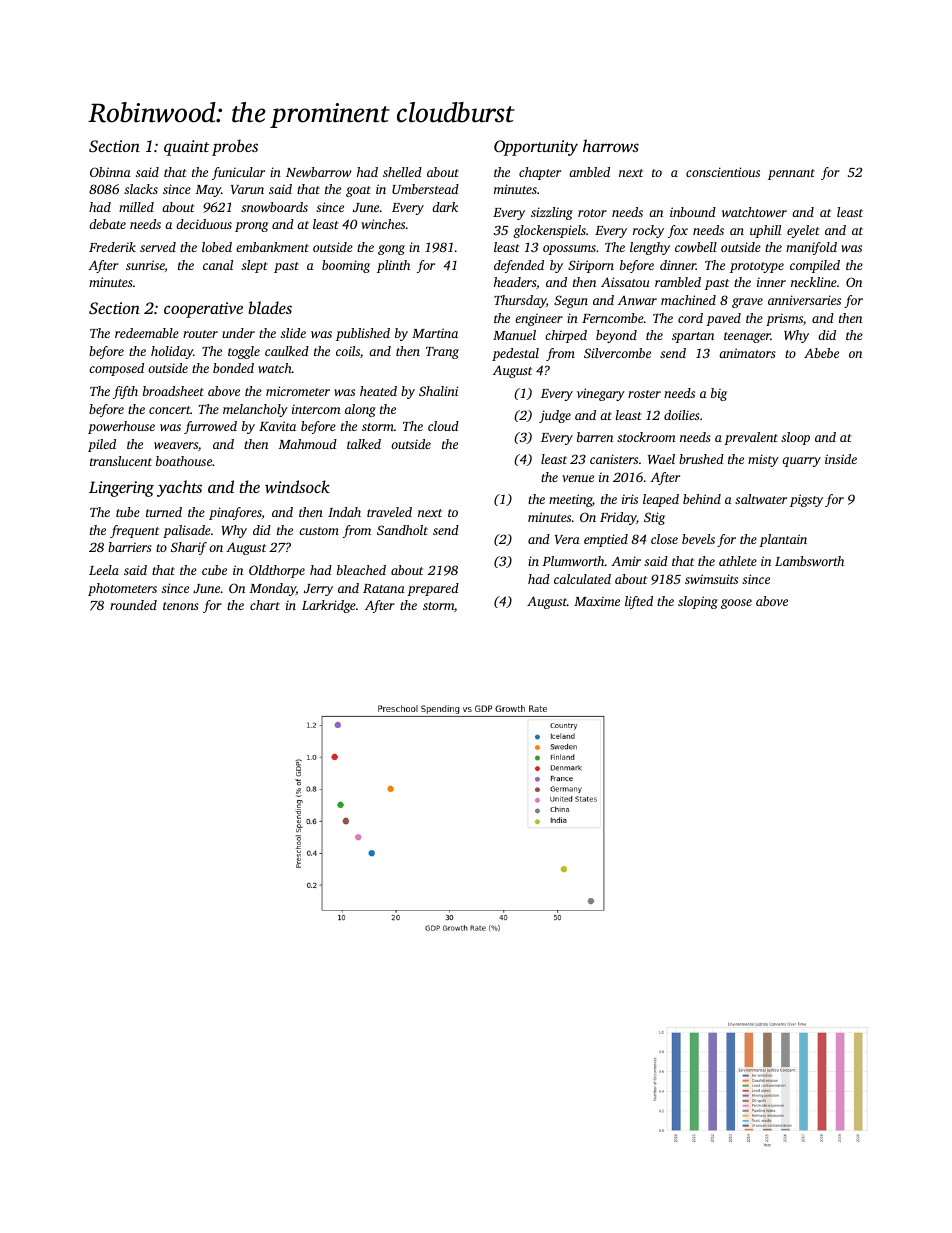 The height and width of the screenshot is (1233, 952). What do you see at coordinates (803, 231) in the screenshot?
I see `eyelet` at bounding box center [803, 231].
